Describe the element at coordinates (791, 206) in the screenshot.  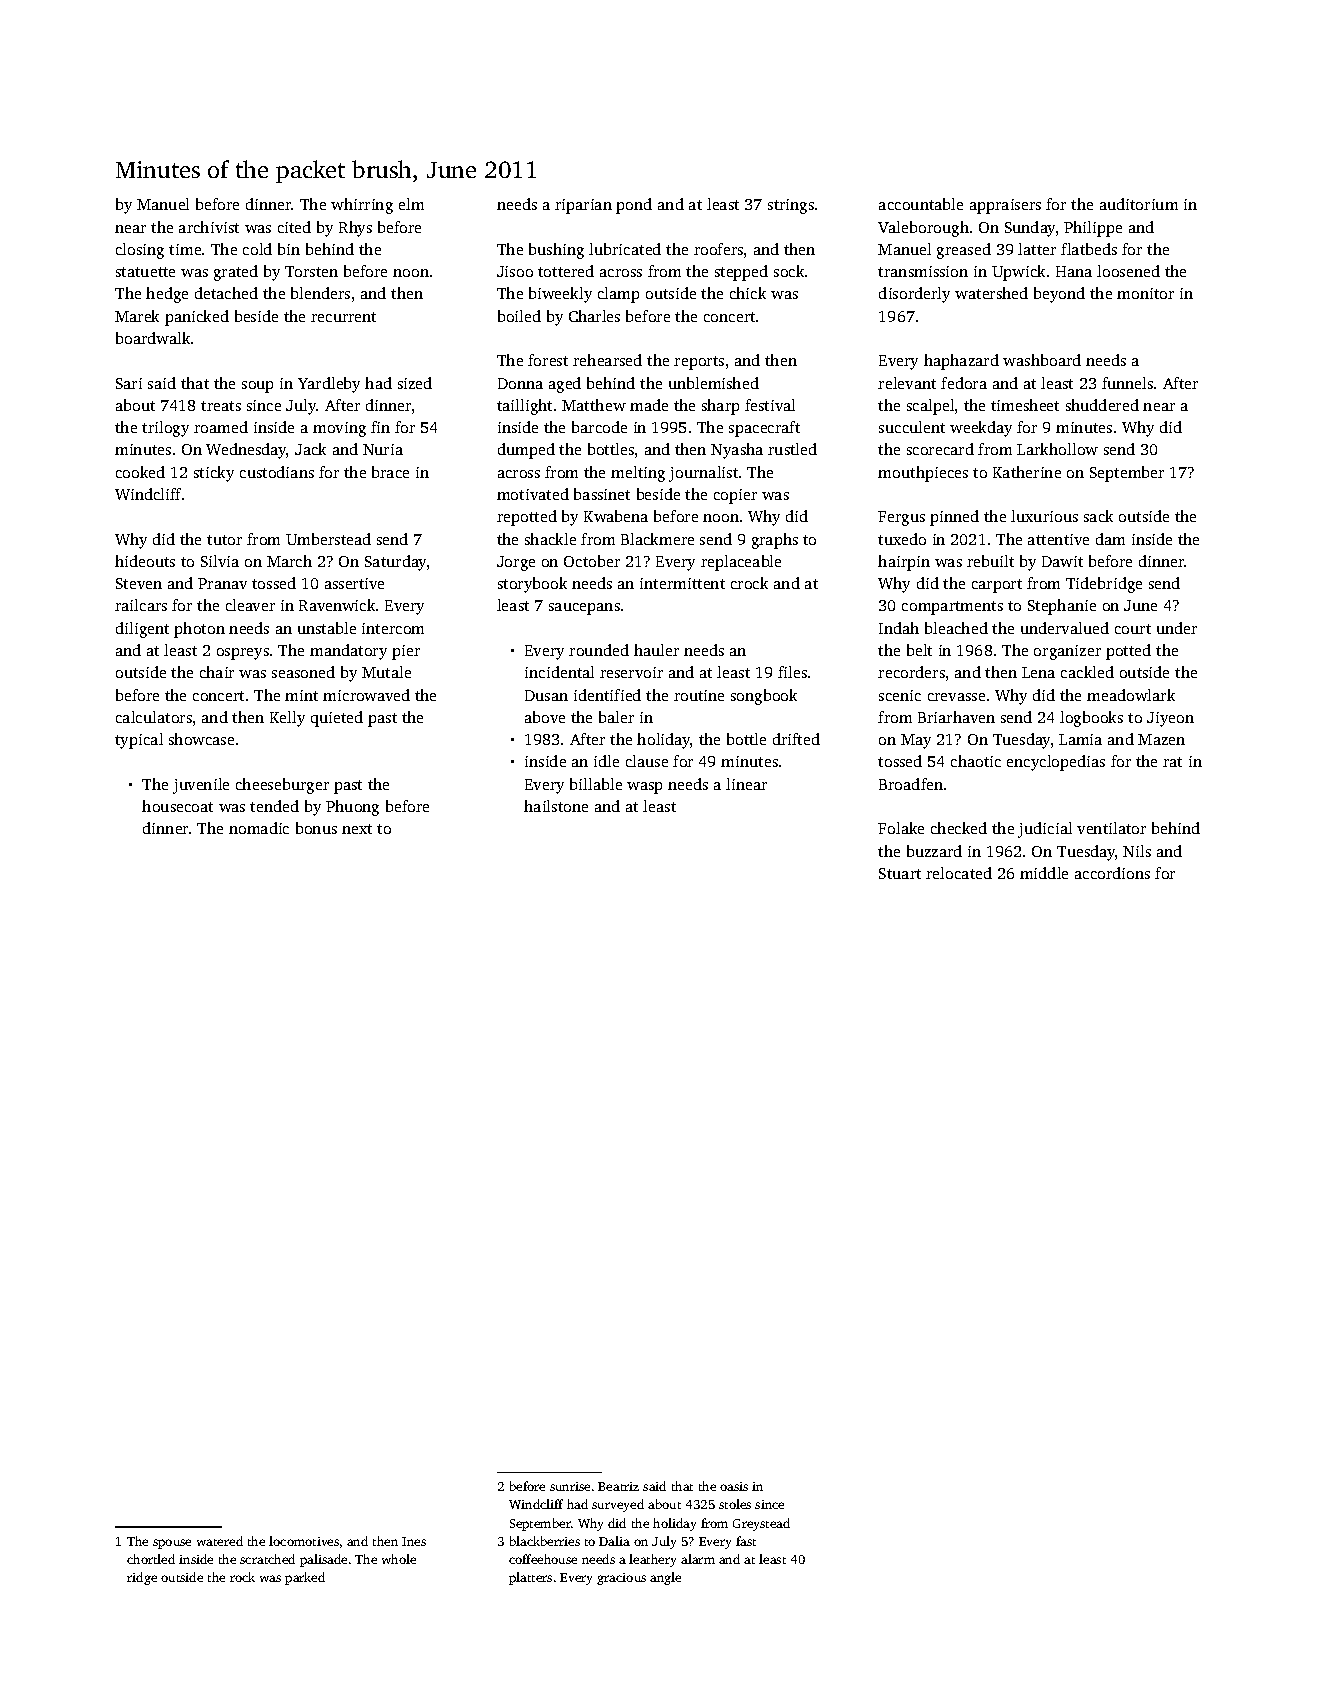
I see `strings` at that location.
